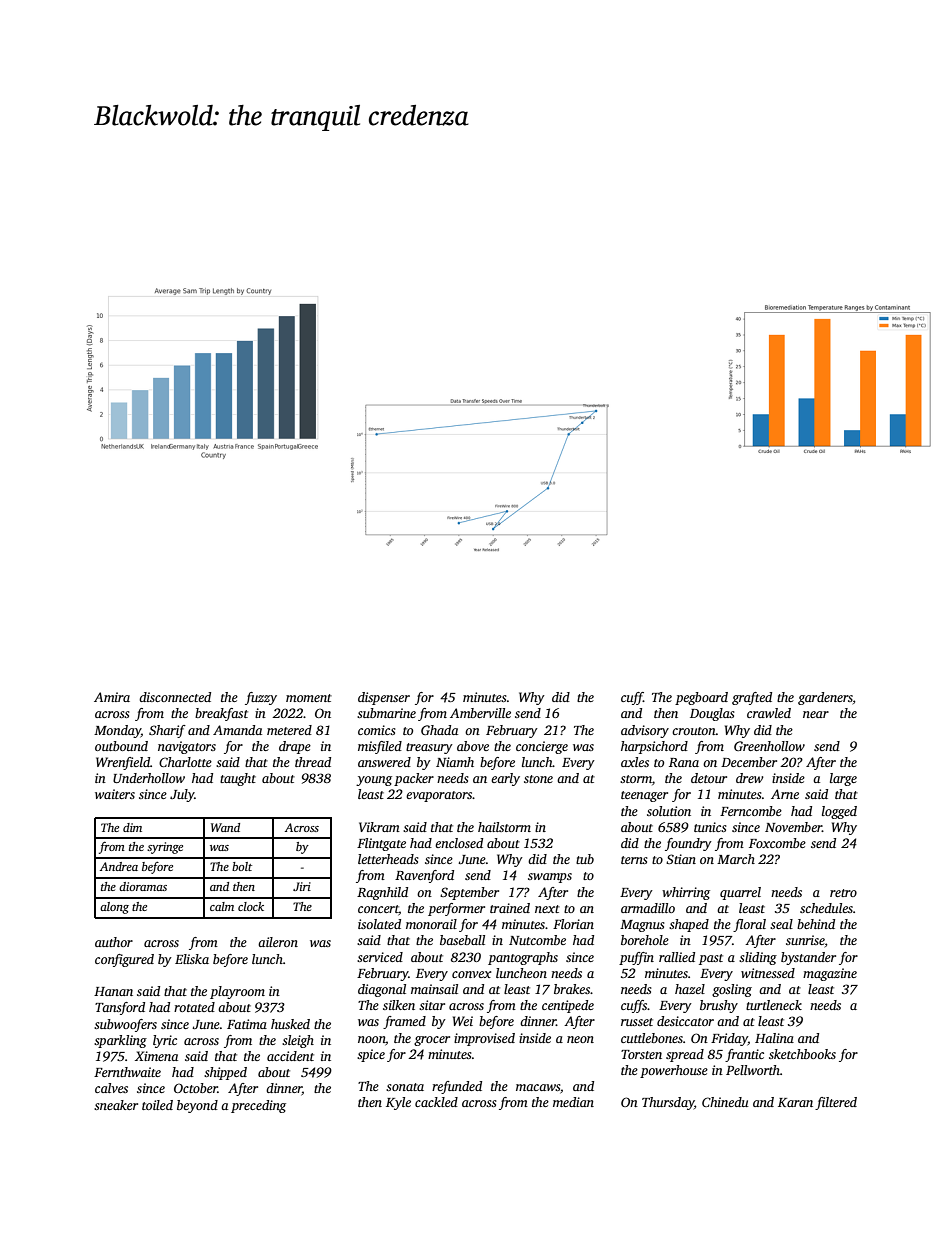  Describe the element at coordinates (816, 714) in the screenshot. I see `near` at that location.
